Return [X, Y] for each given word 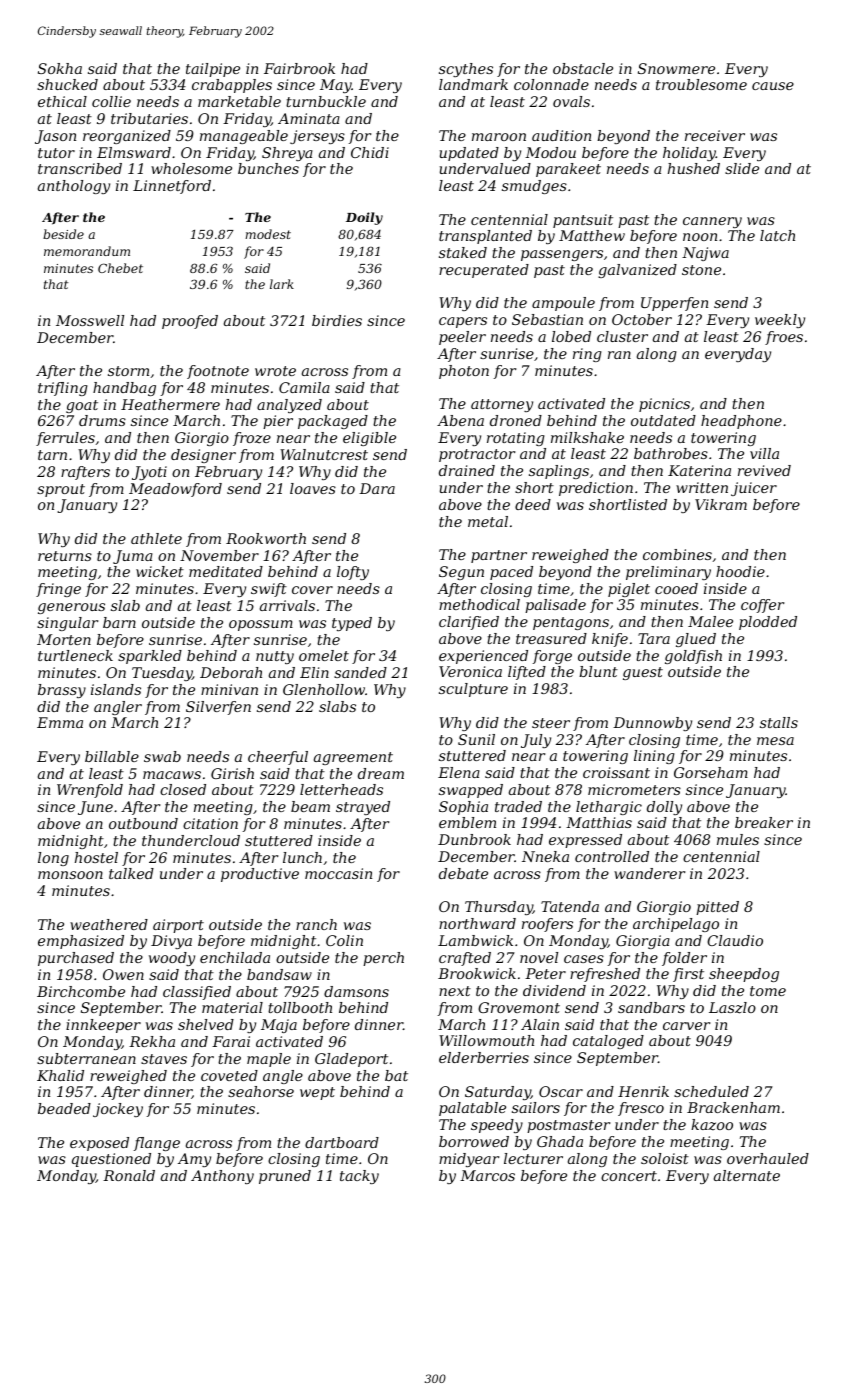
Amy [194, 1160]
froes [784, 338]
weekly [780, 321]
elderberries [484, 1057]
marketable [239, 101]
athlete [156, 538]
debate [463, 873]
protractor [477, 455]
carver [686, 1026]
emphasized [81, 942]
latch [777, 235]
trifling [62, 389]
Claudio [735, 940]
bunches [268, 168]
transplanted [485, 237]
